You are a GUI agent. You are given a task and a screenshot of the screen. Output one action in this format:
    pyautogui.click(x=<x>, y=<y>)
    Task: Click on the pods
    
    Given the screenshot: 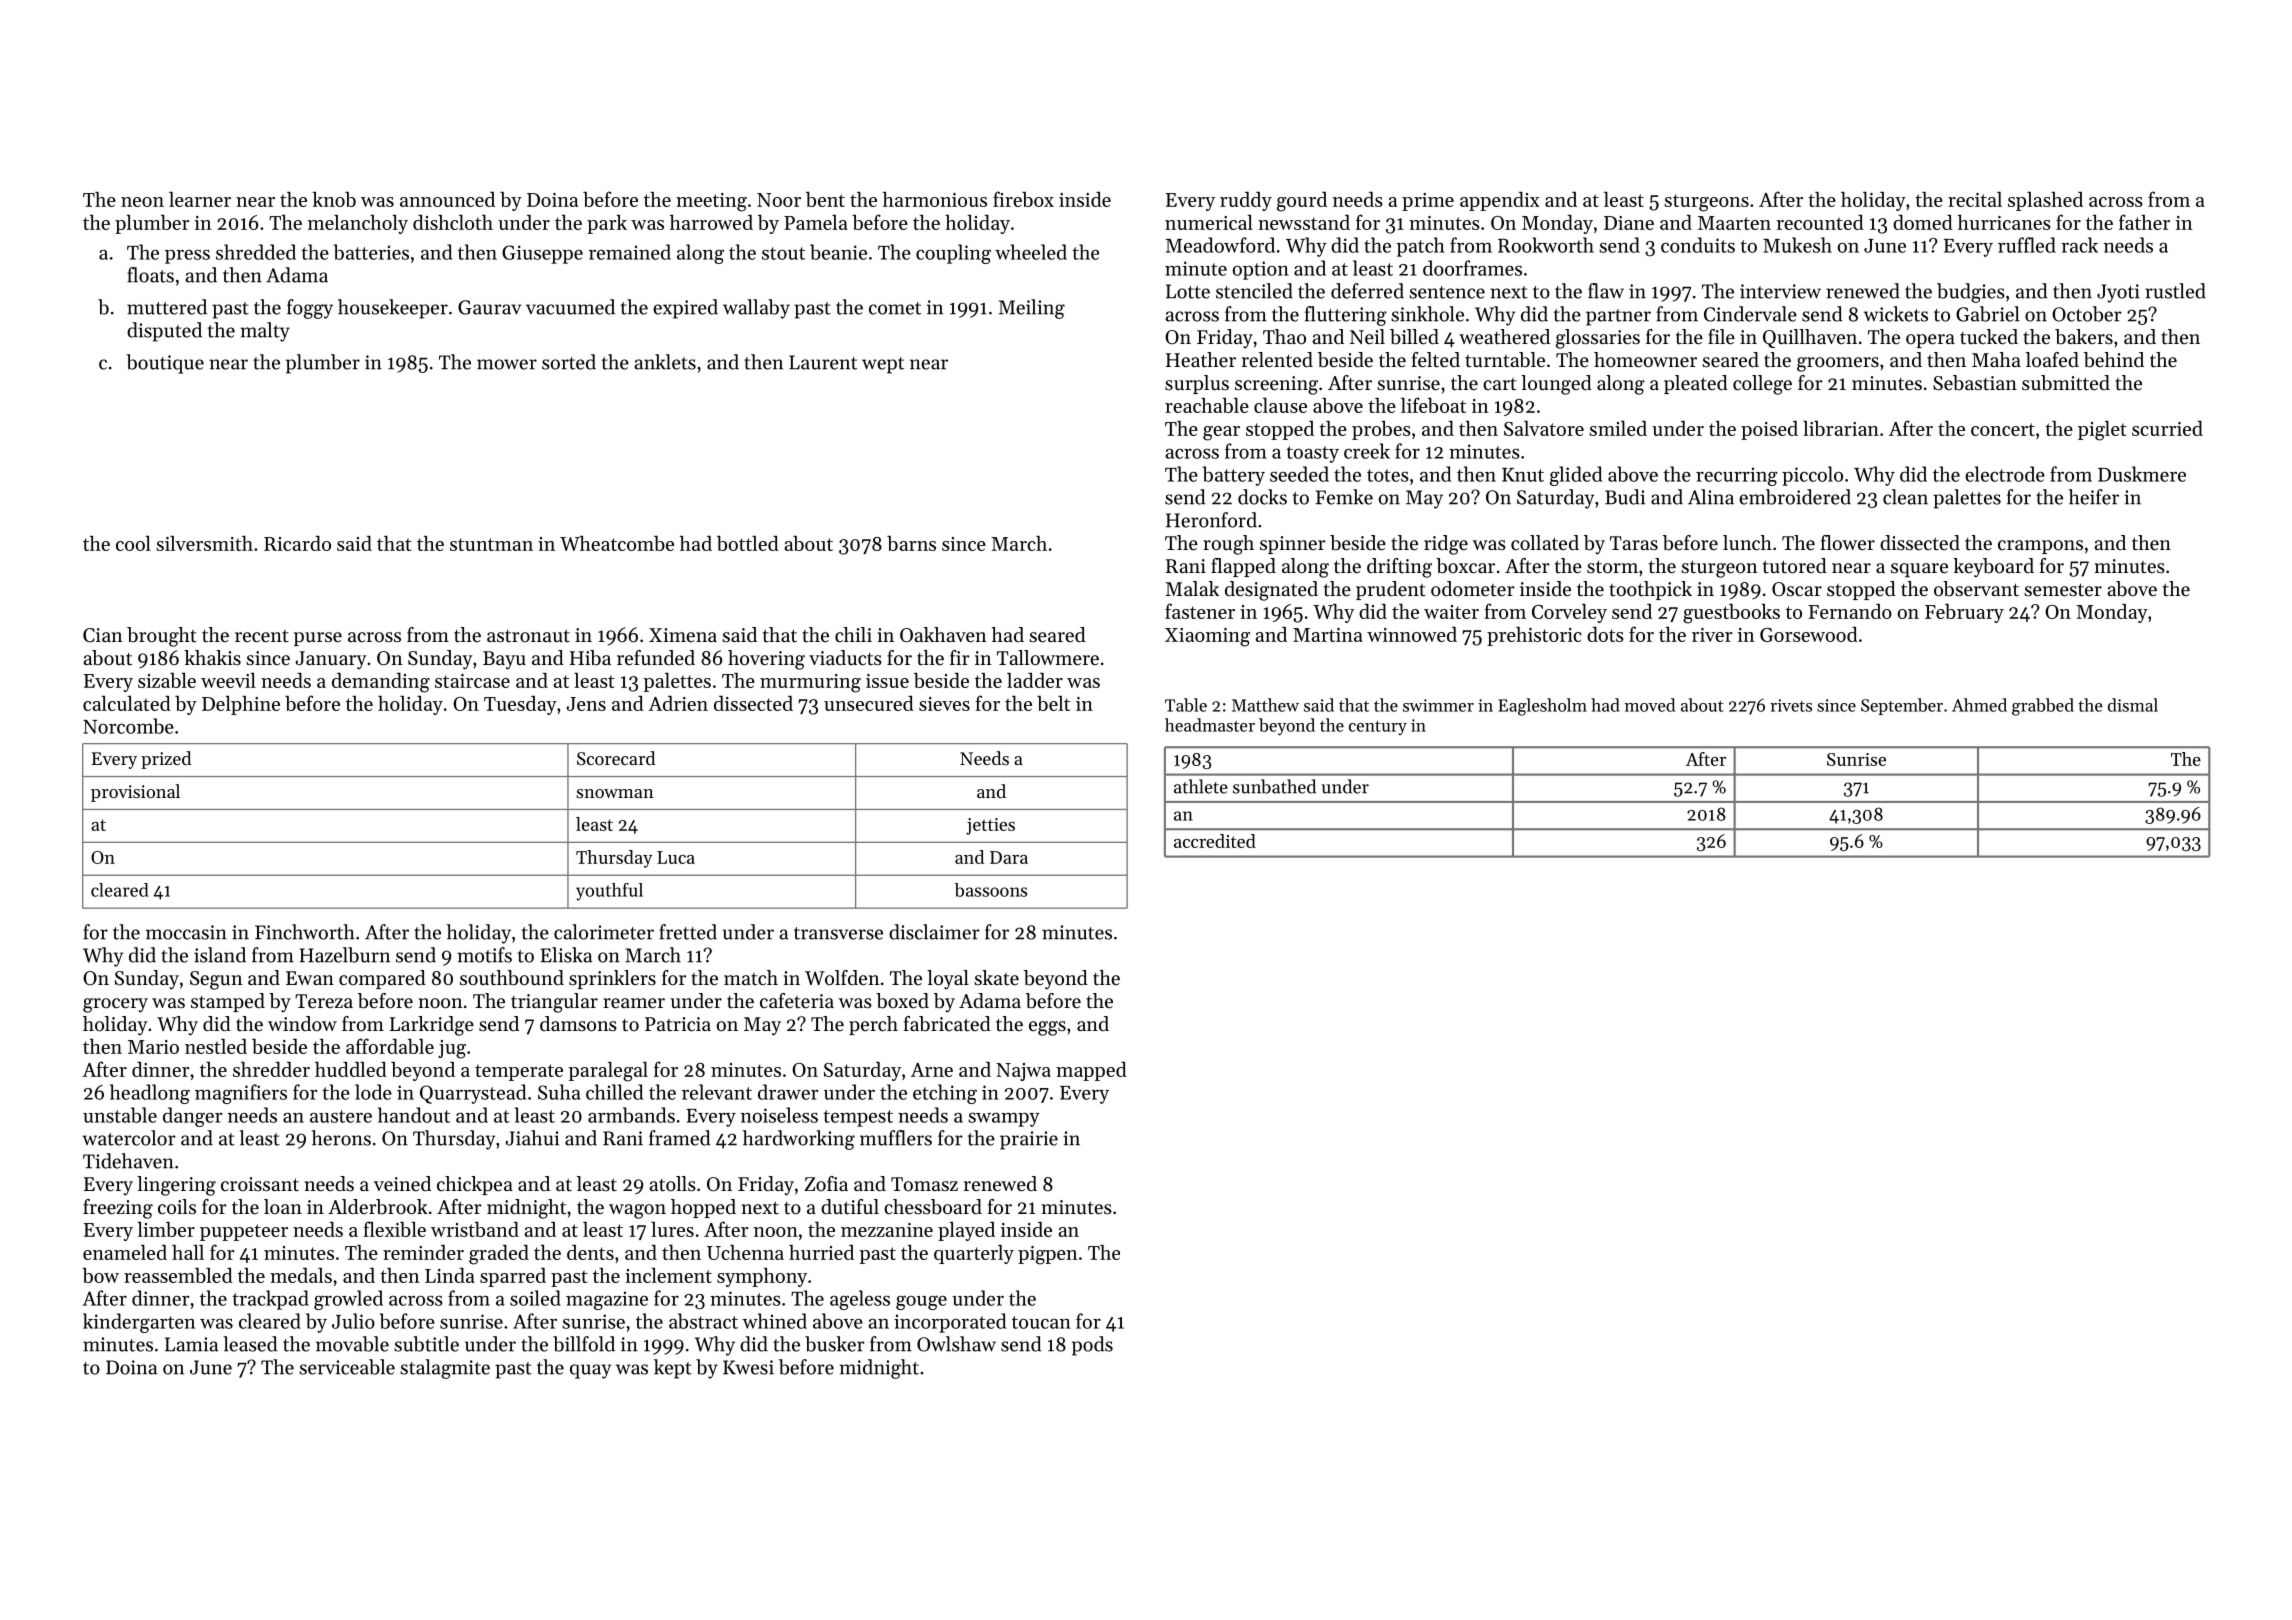 What is the action you would take?
    pyautogui.click(x=1092, y=1346)
